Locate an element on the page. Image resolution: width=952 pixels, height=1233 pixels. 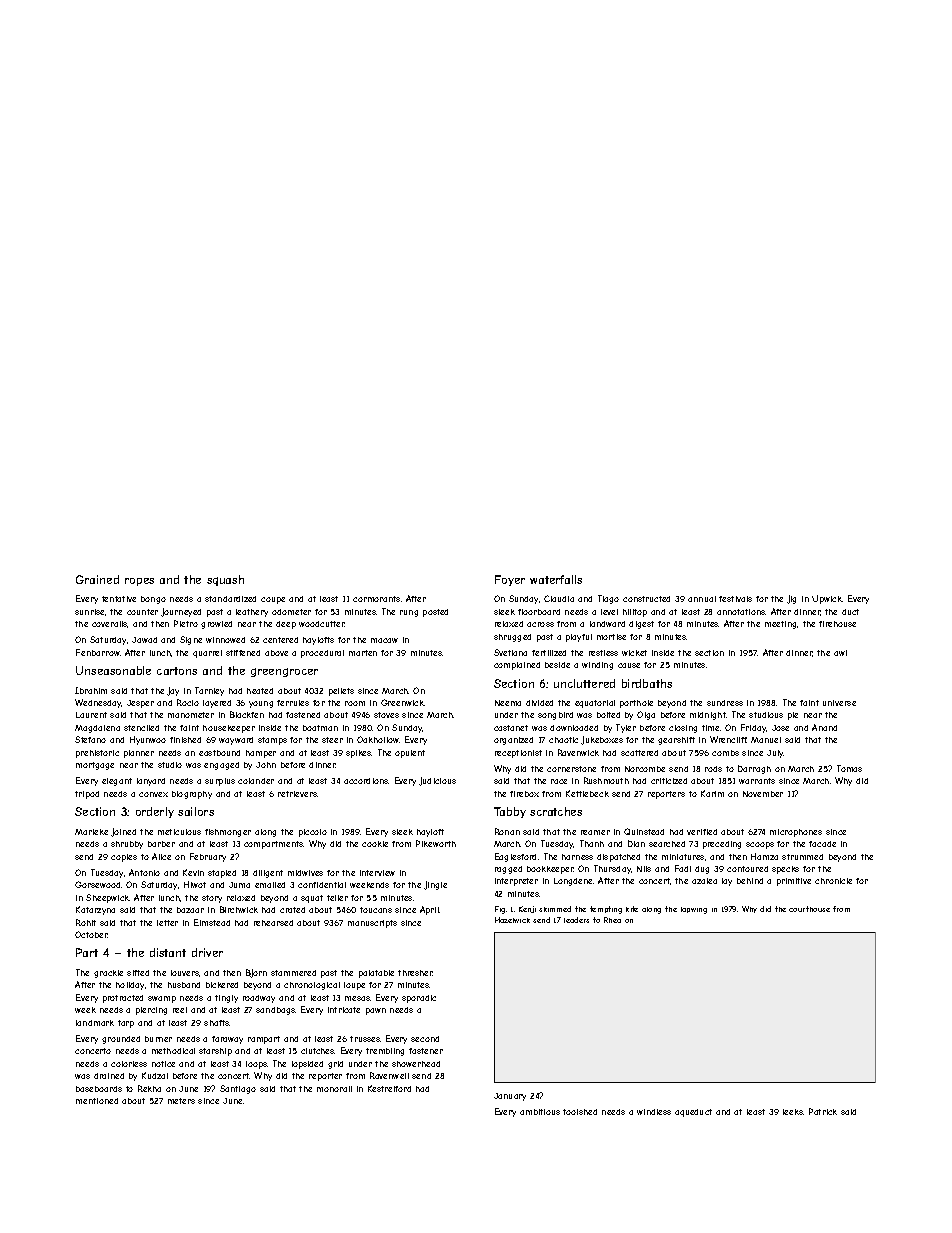
Patrick is located at coordinates (823, 1111).
